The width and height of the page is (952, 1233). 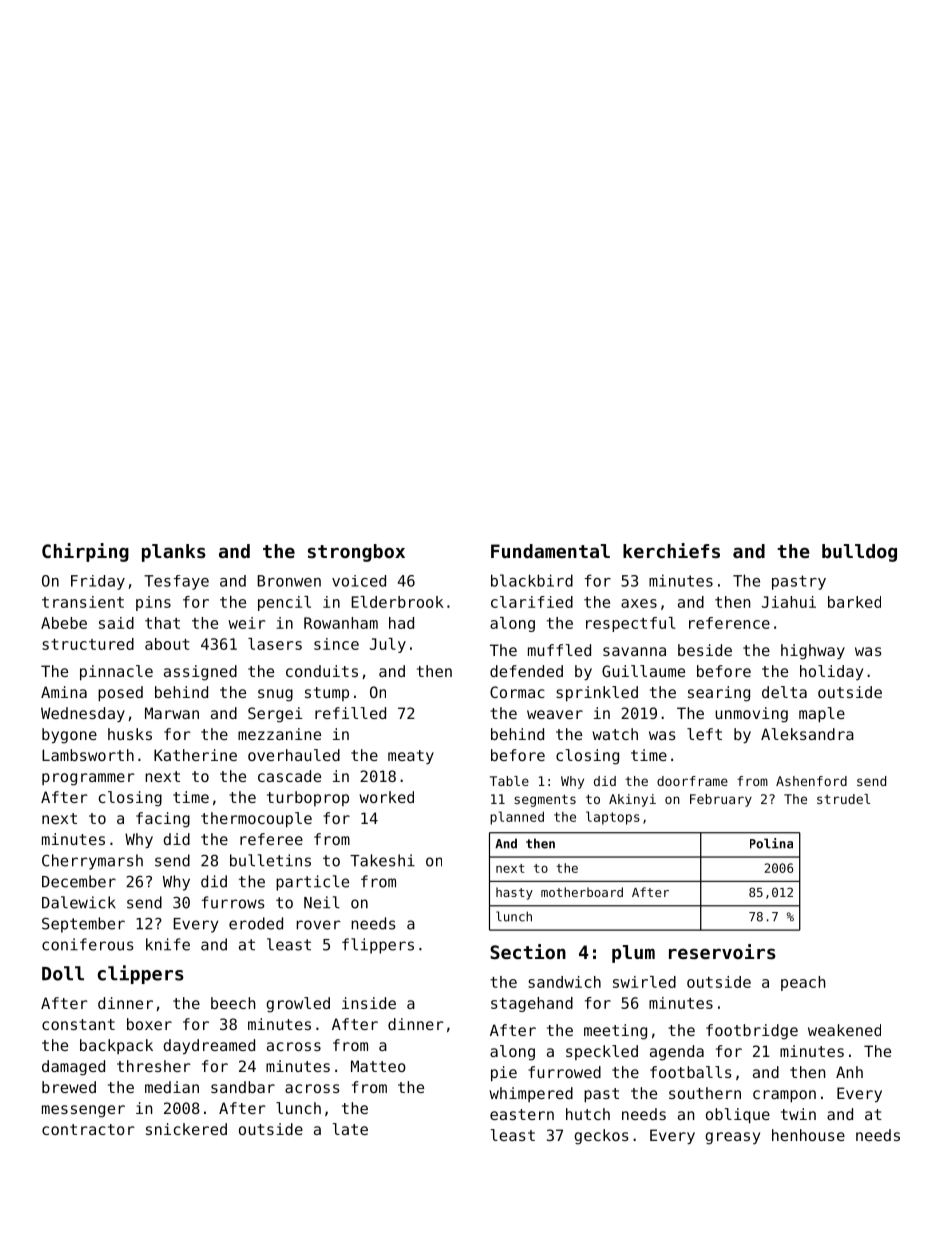 What do you see at coordinates (517, 692) in the page?
I see `Cormac` at bounding box center [517, 692].
